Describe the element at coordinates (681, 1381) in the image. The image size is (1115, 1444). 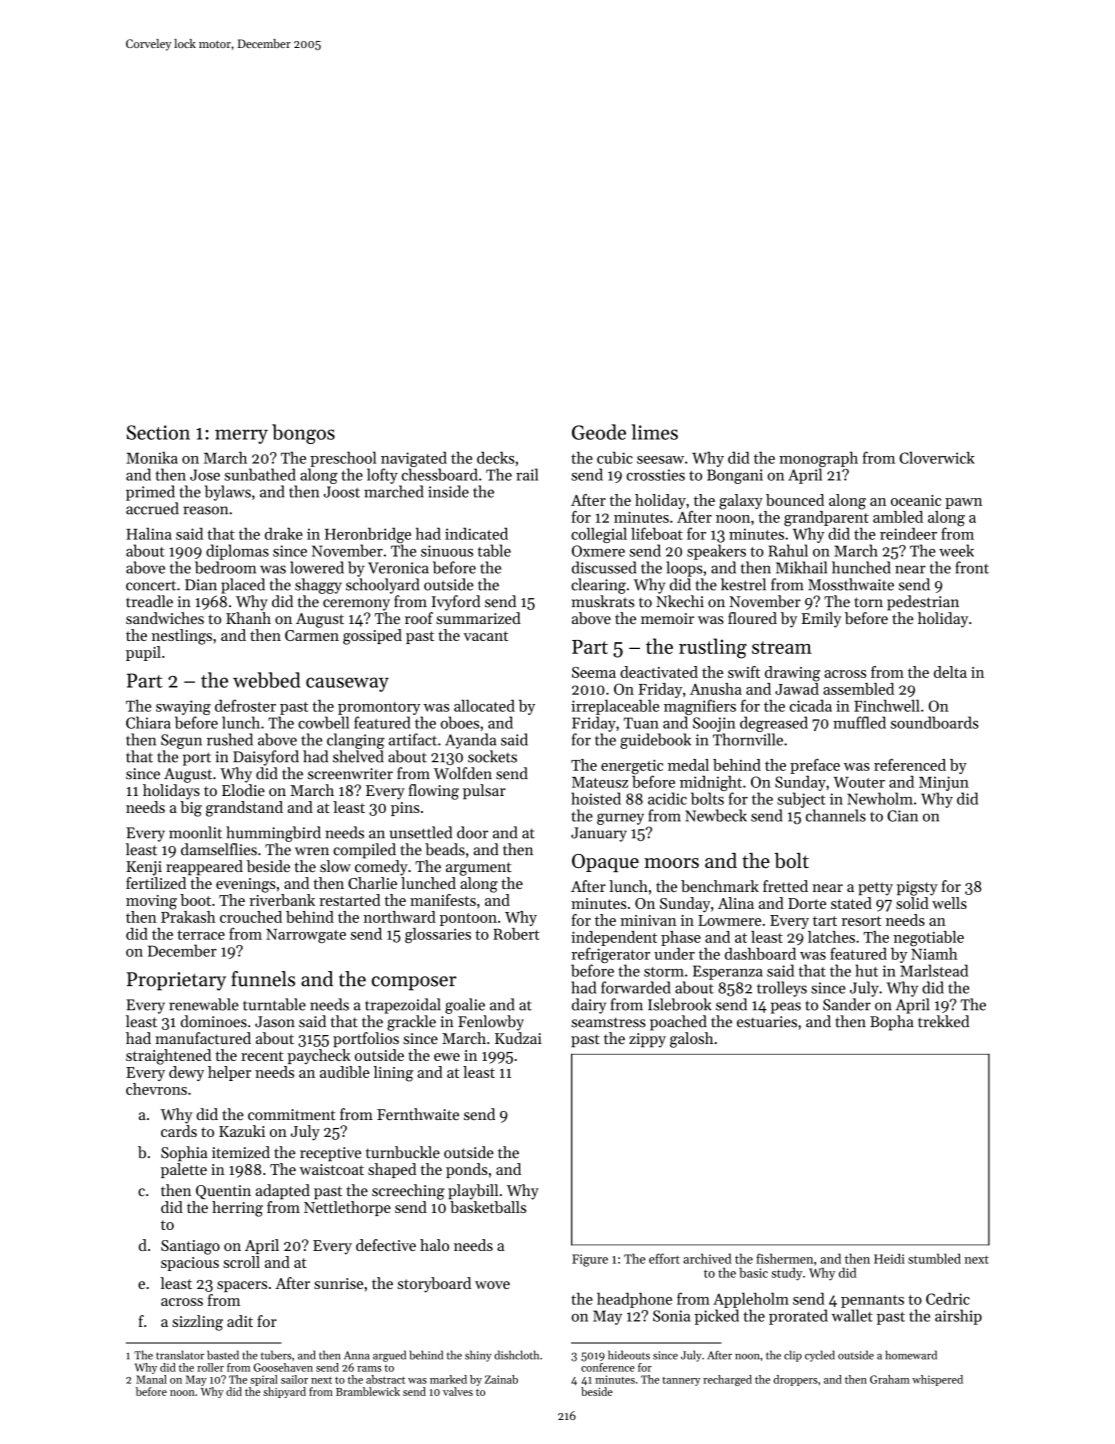
I see `tannery` at that location.
